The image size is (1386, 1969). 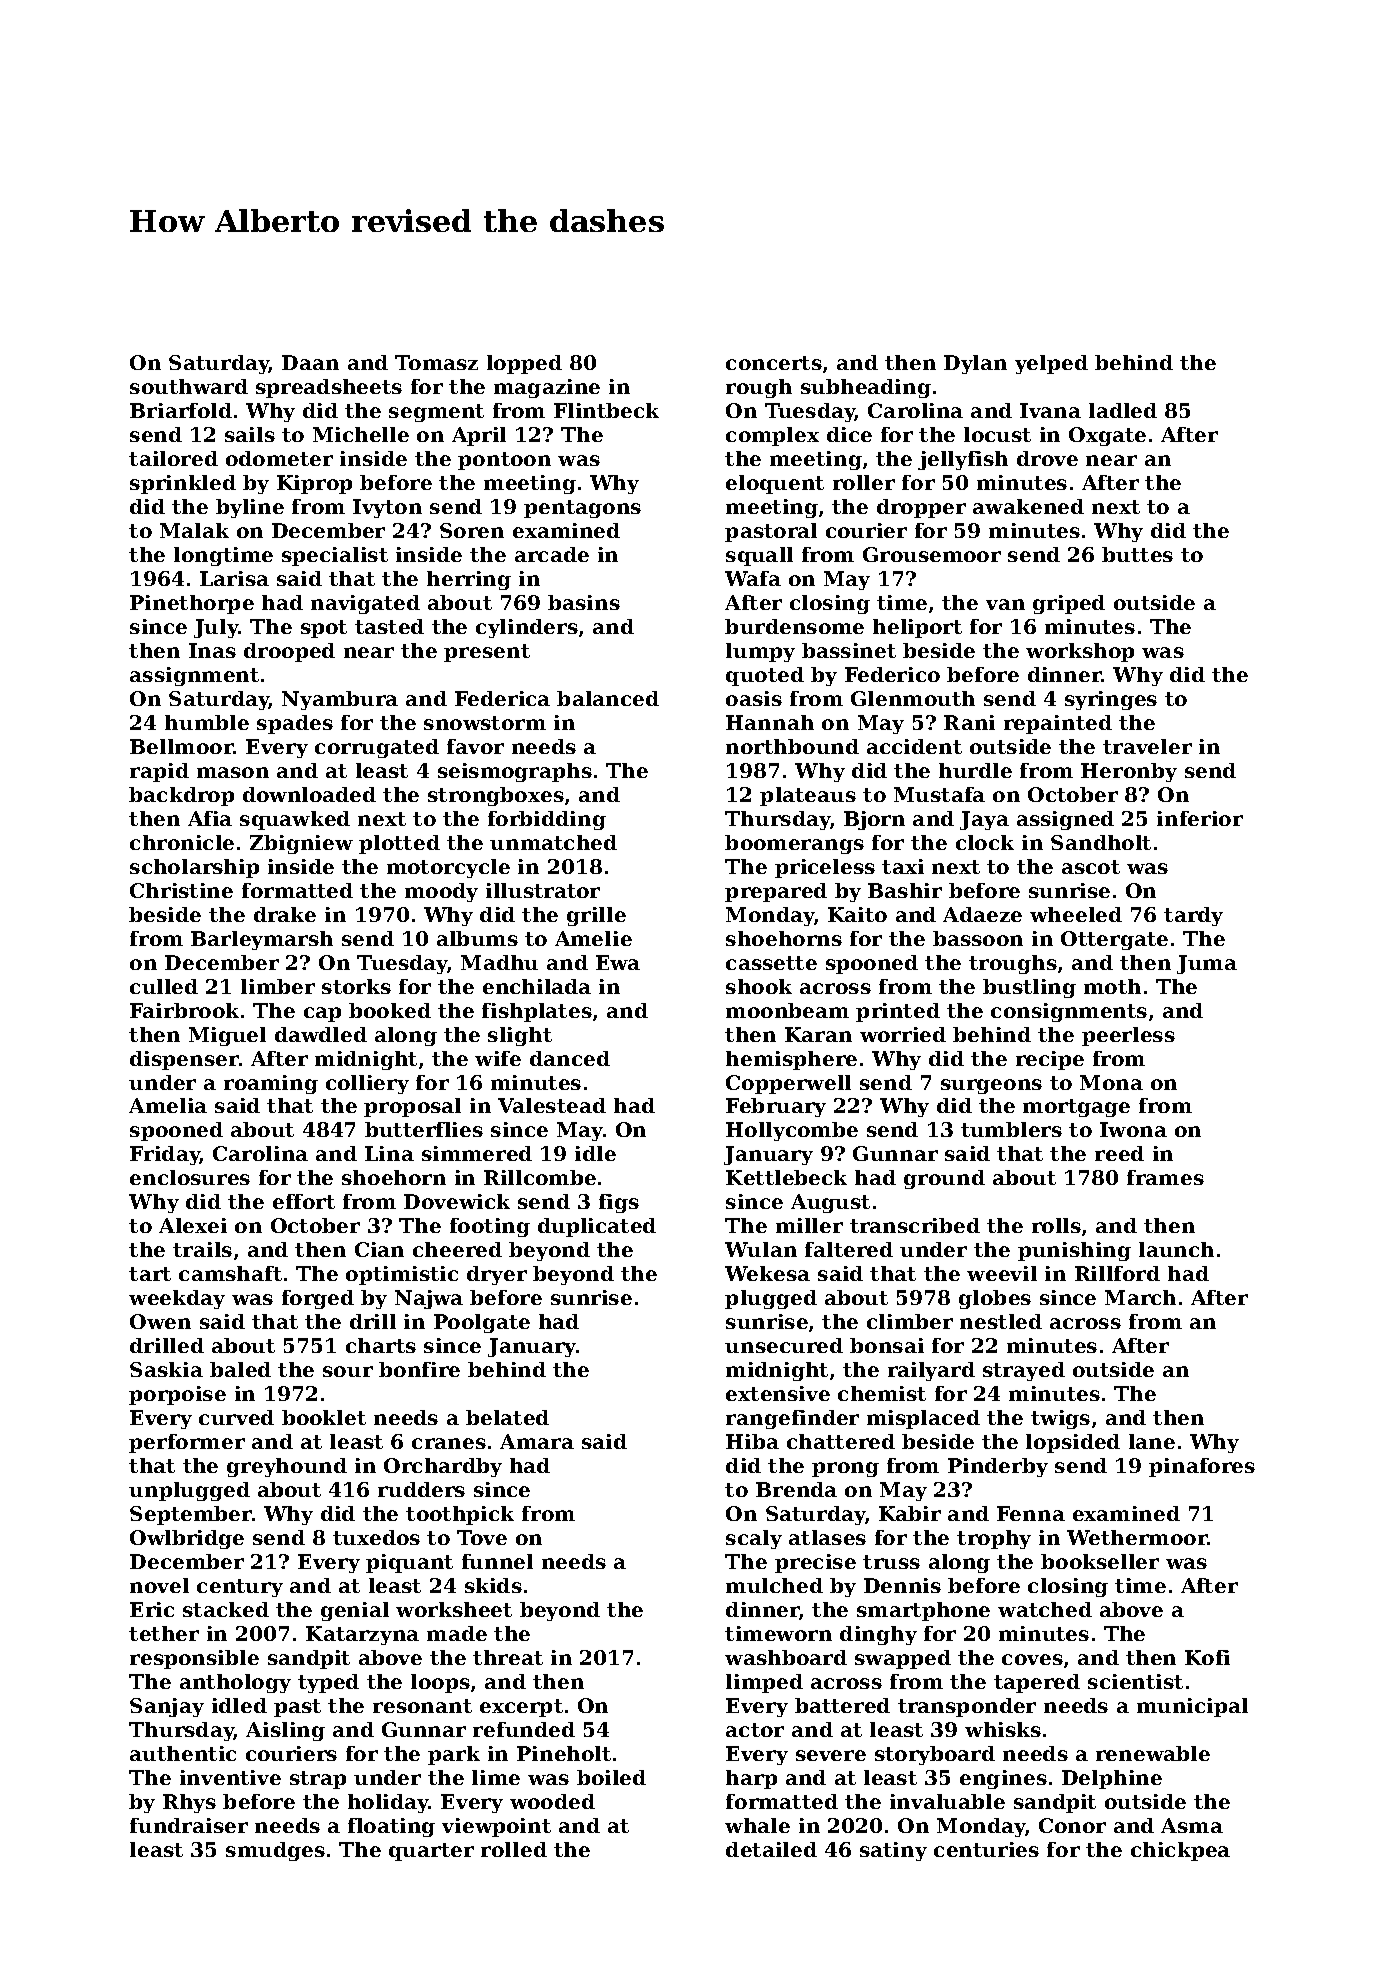 I want to click on assigned, so click(x=1065, y=820).
